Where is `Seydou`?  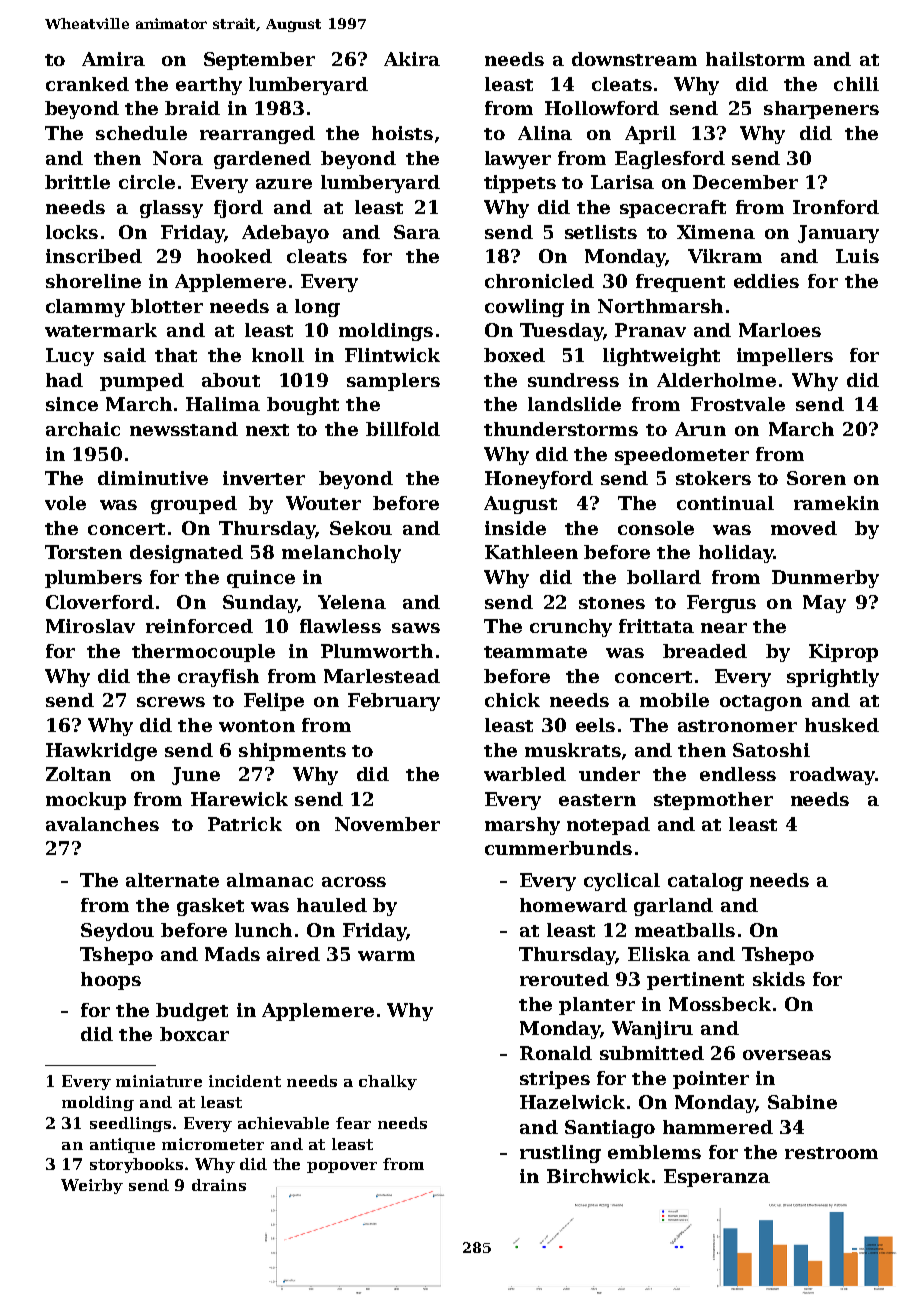
Seydou is located at coordinates (117, 932).
